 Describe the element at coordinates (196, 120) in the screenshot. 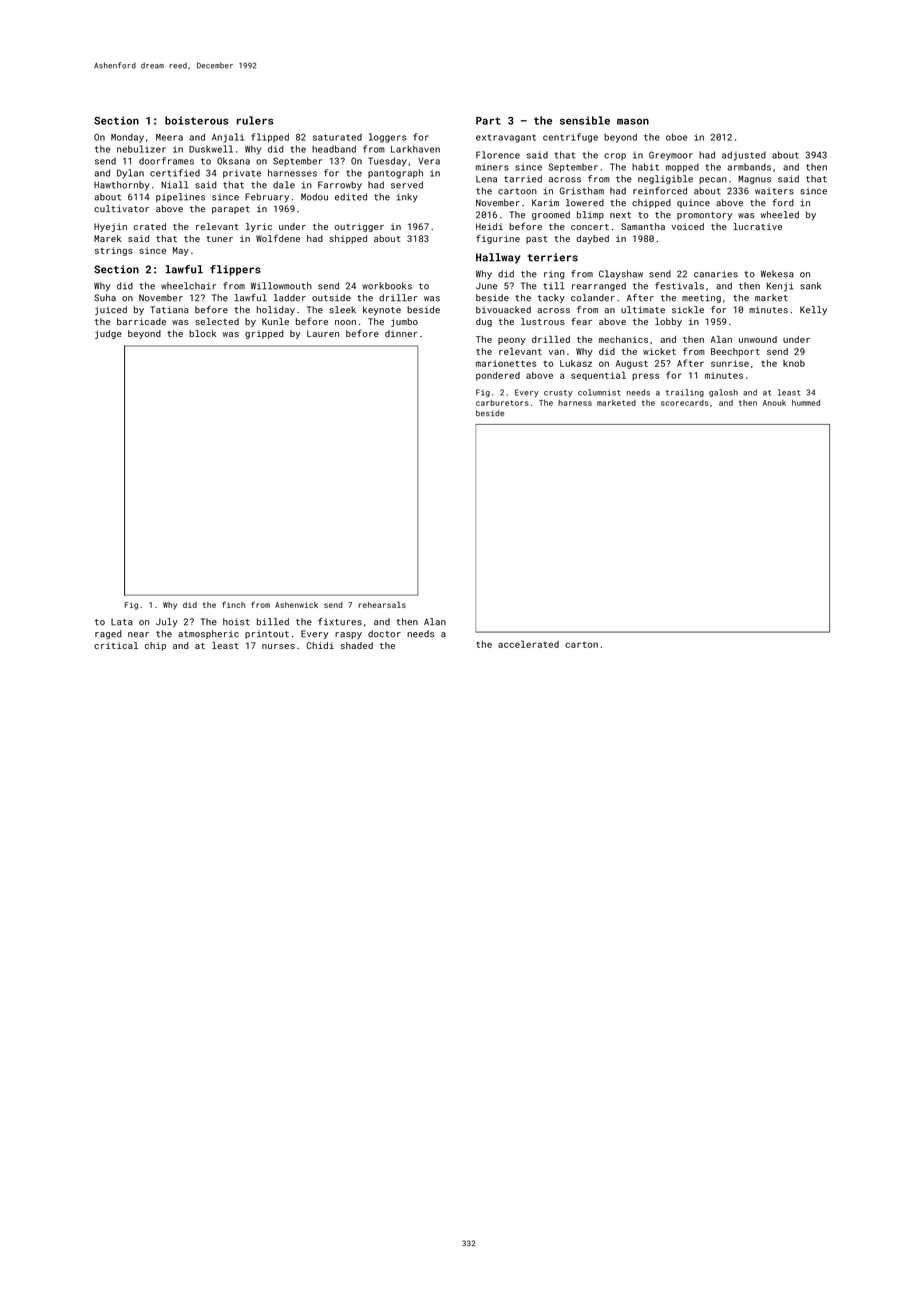

I see `boisterous` at that location.
